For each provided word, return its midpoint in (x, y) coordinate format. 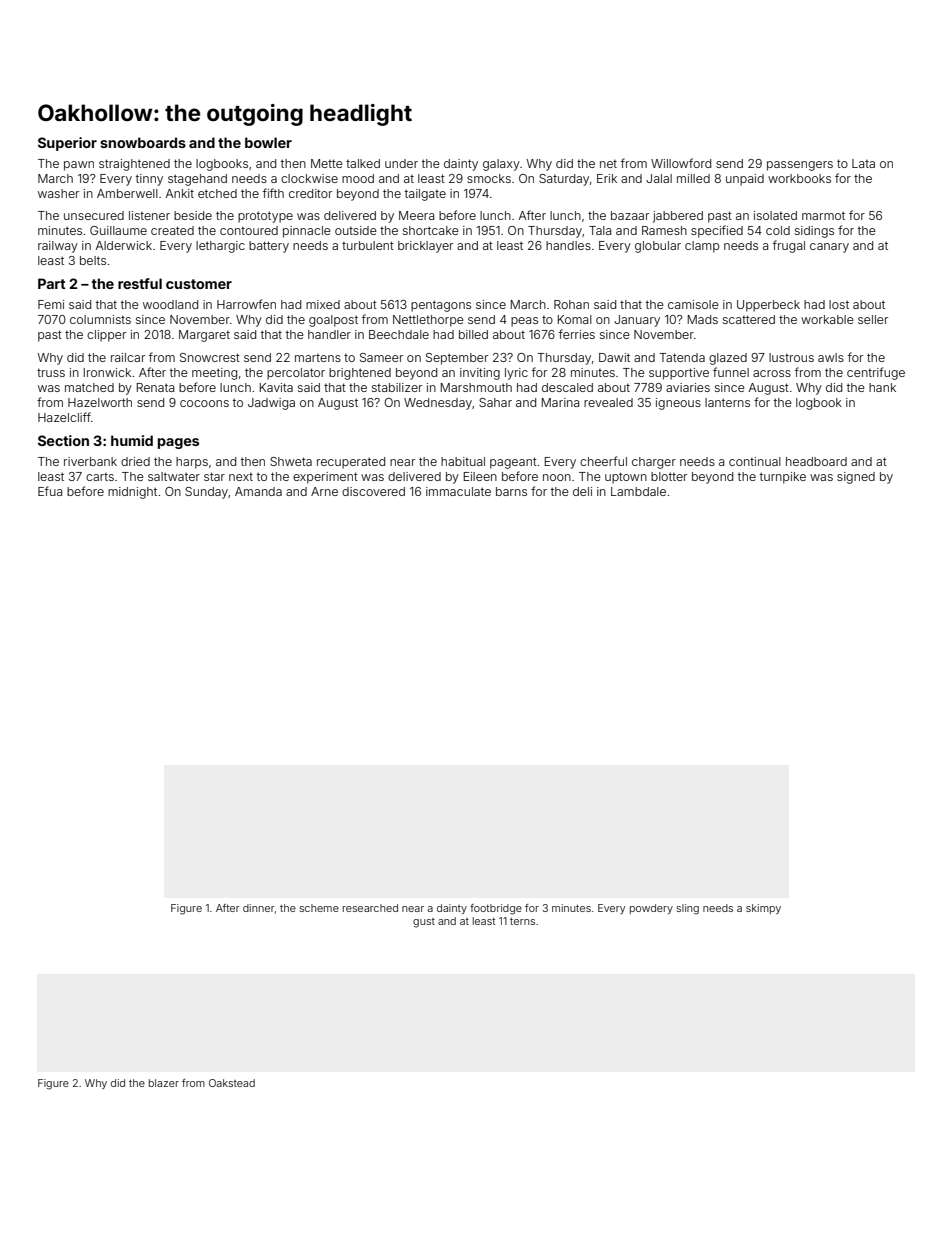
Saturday (564, 180)
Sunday (206, 493)
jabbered (678, 217)
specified (717, 231)
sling (688, 909)
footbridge (496, 909)
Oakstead (232, 1083)
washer (58, 193)
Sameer (381, 357)
